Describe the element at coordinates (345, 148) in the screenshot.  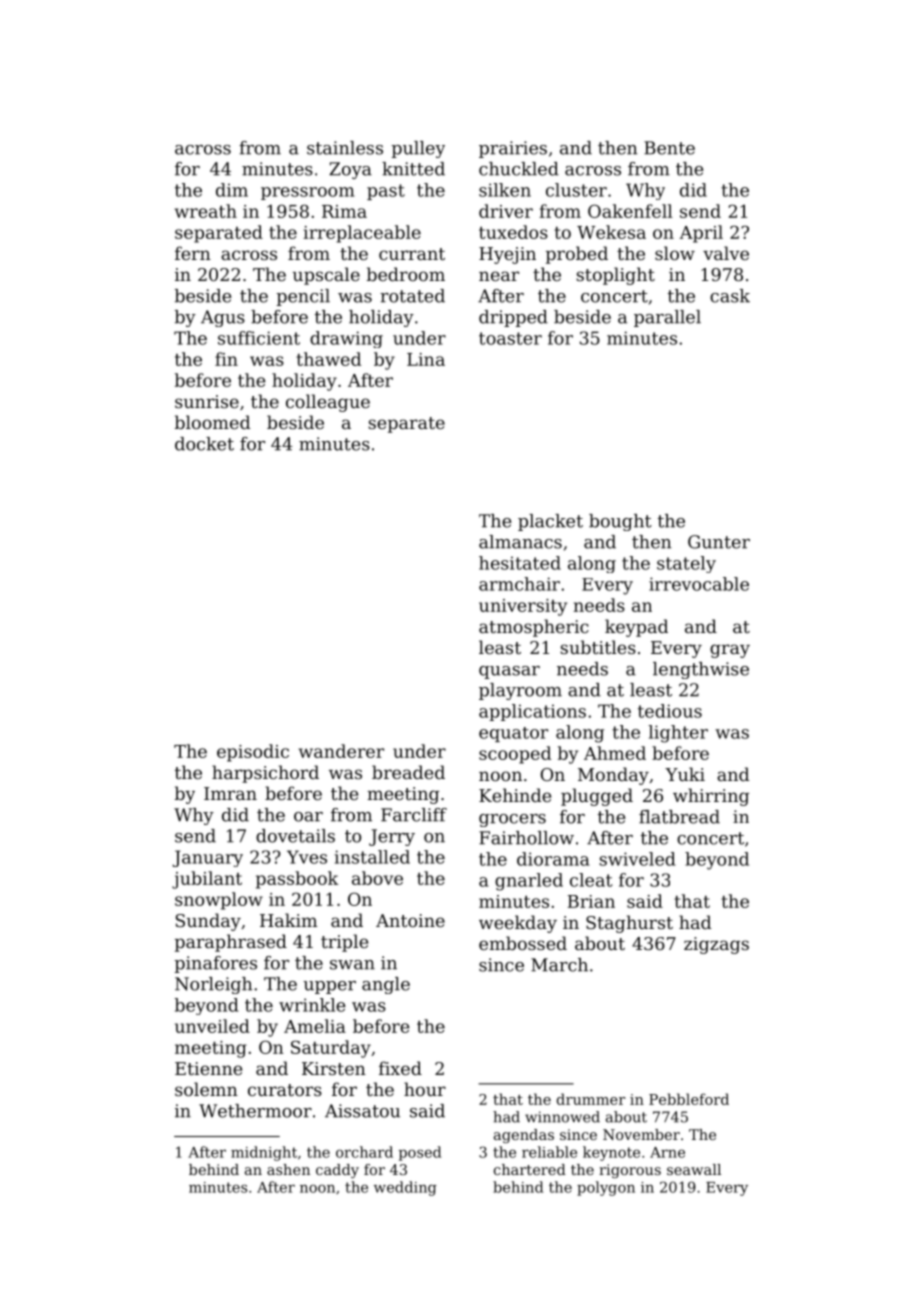
I see `stainless` at that location.
